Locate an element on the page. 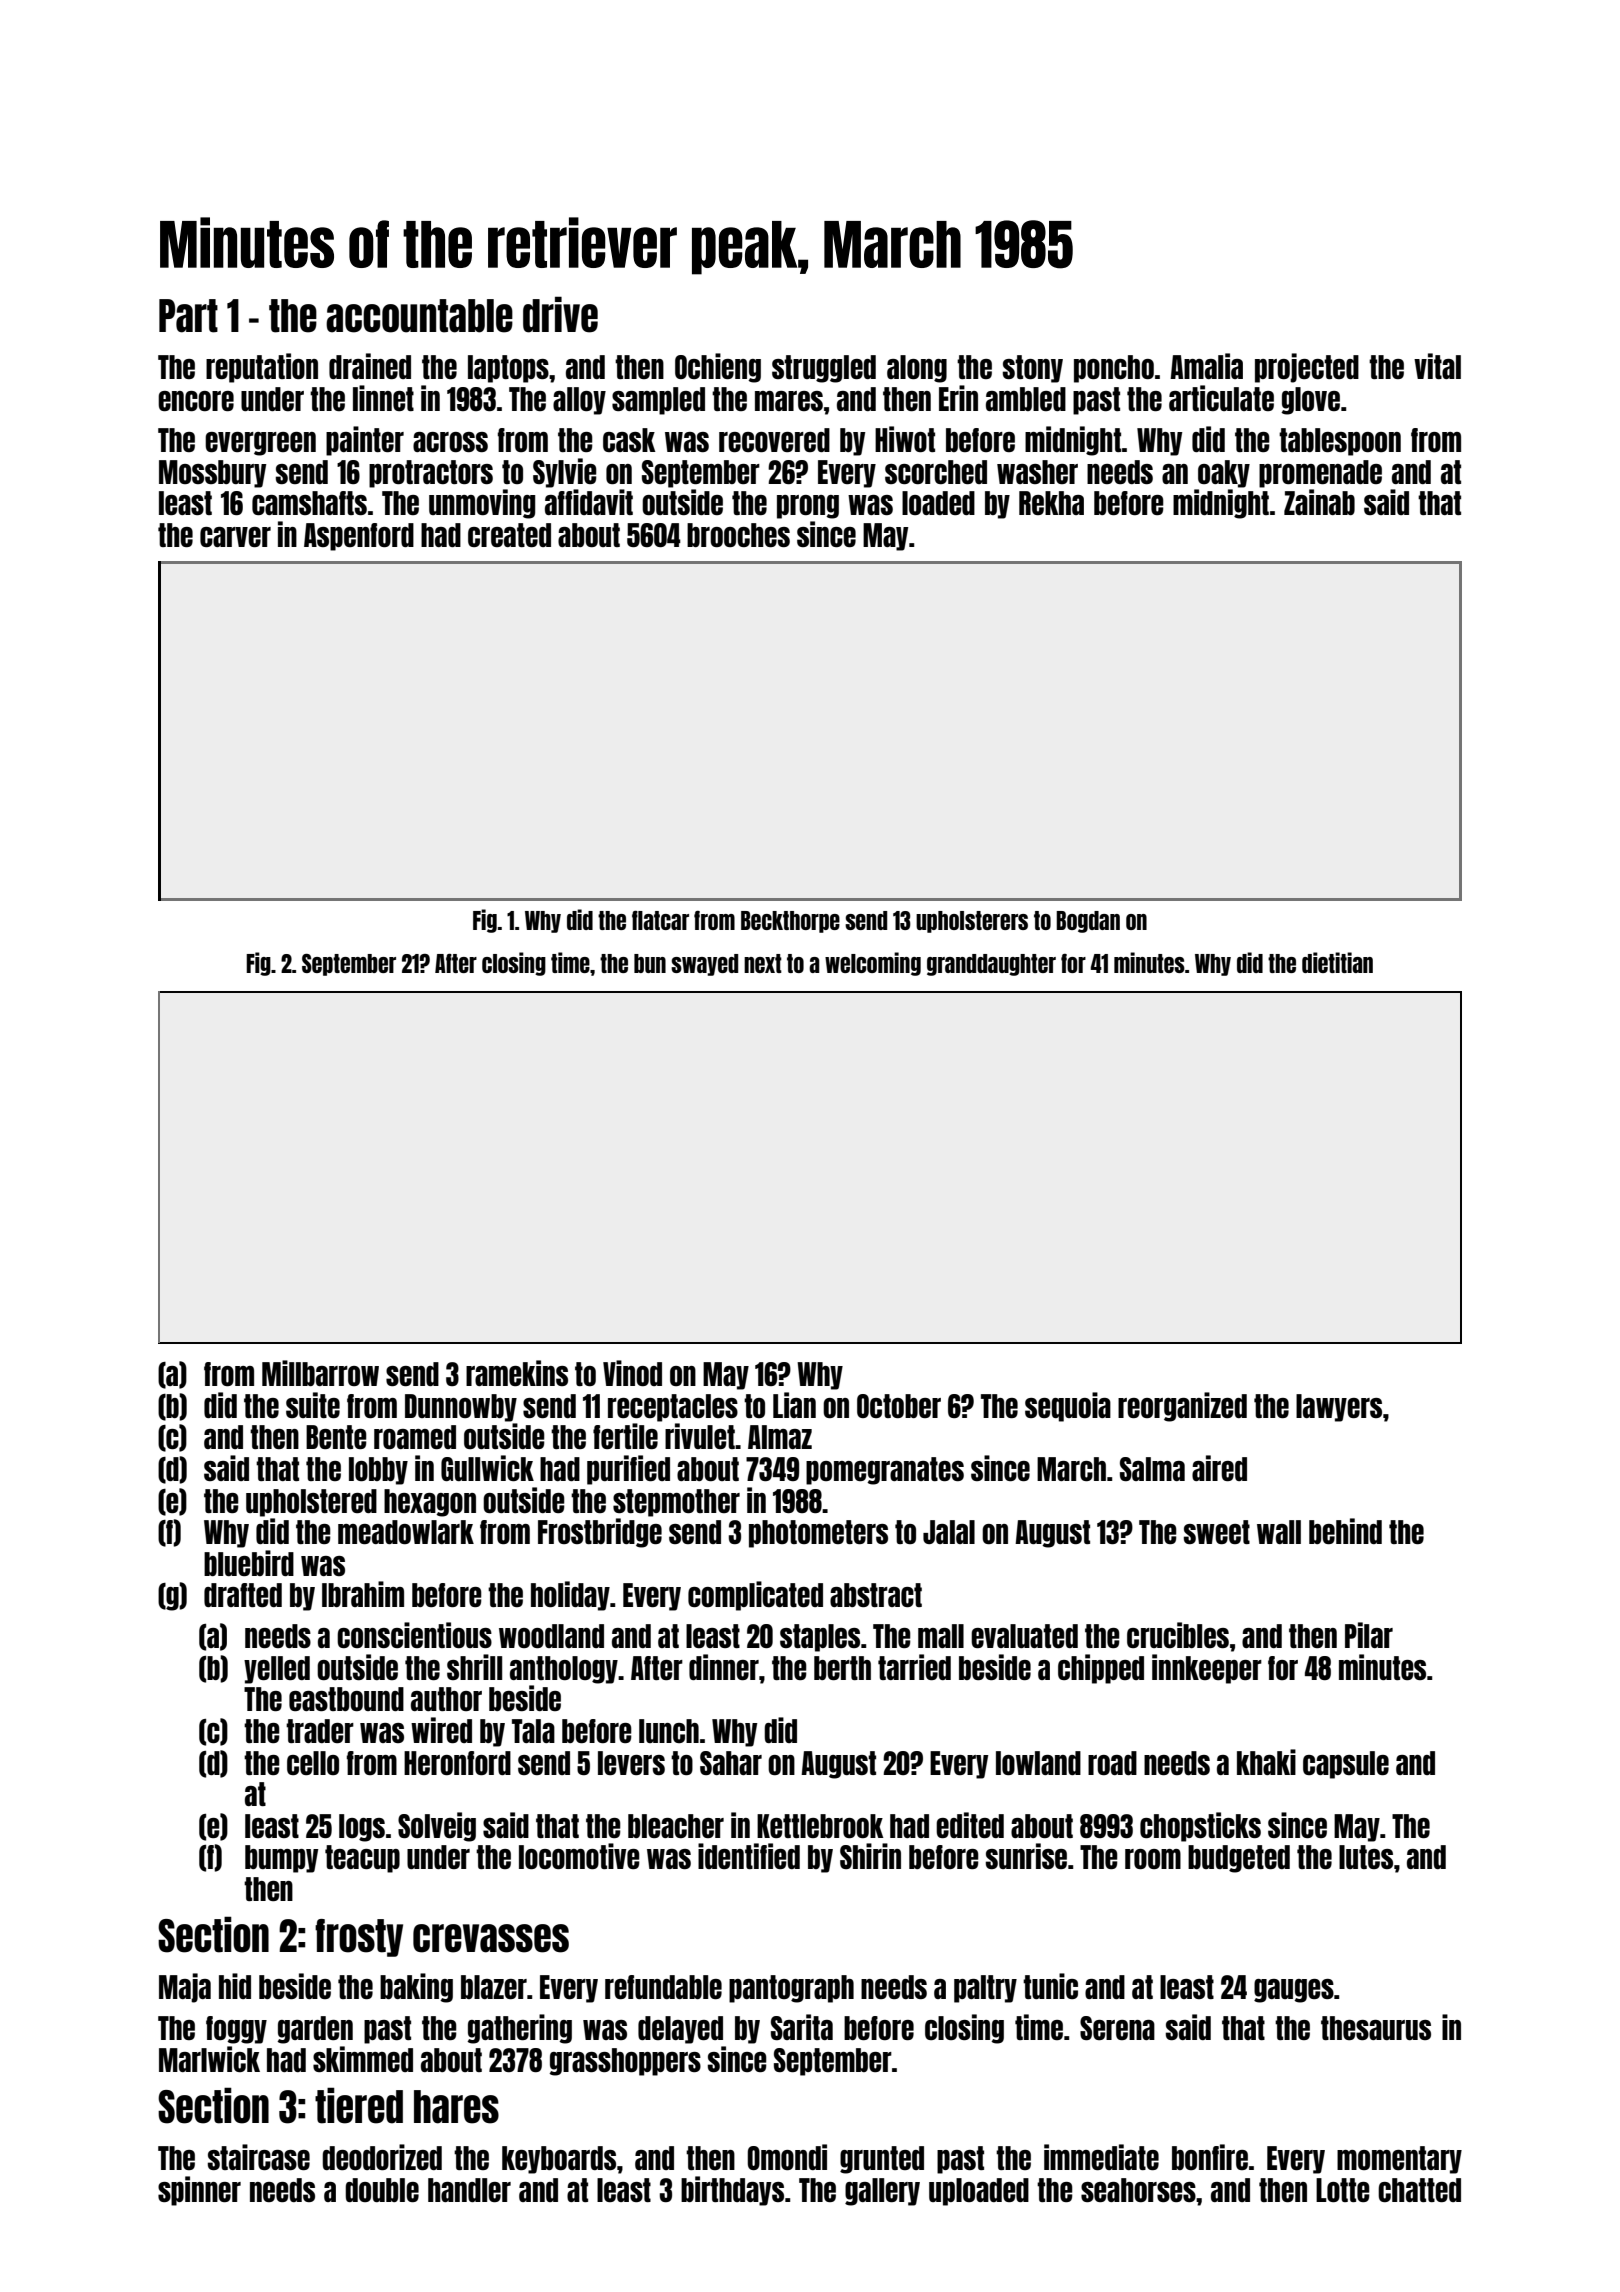  vital is located at coordinates (1437, 366).
